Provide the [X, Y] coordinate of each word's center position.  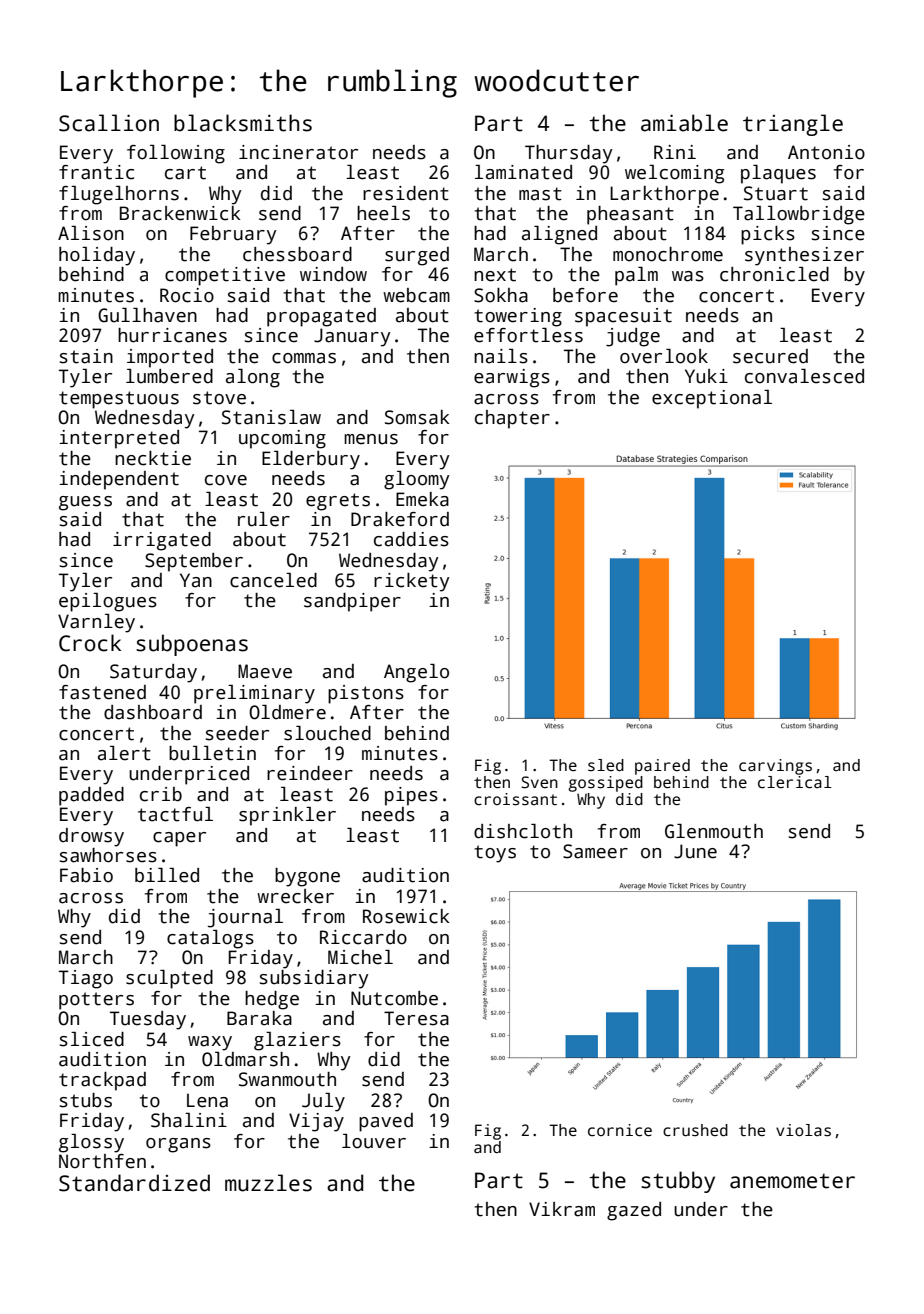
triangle [793, 125]
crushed [695, 1130]
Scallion [109, 123]
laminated [523, 172]
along [253, 378]
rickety [411, 582]
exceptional [712, 399]
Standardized [134, 1183]
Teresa [416, 1018]
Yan [196, 580]
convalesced [804, 376]
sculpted [169, 979]
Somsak [417, 417]
